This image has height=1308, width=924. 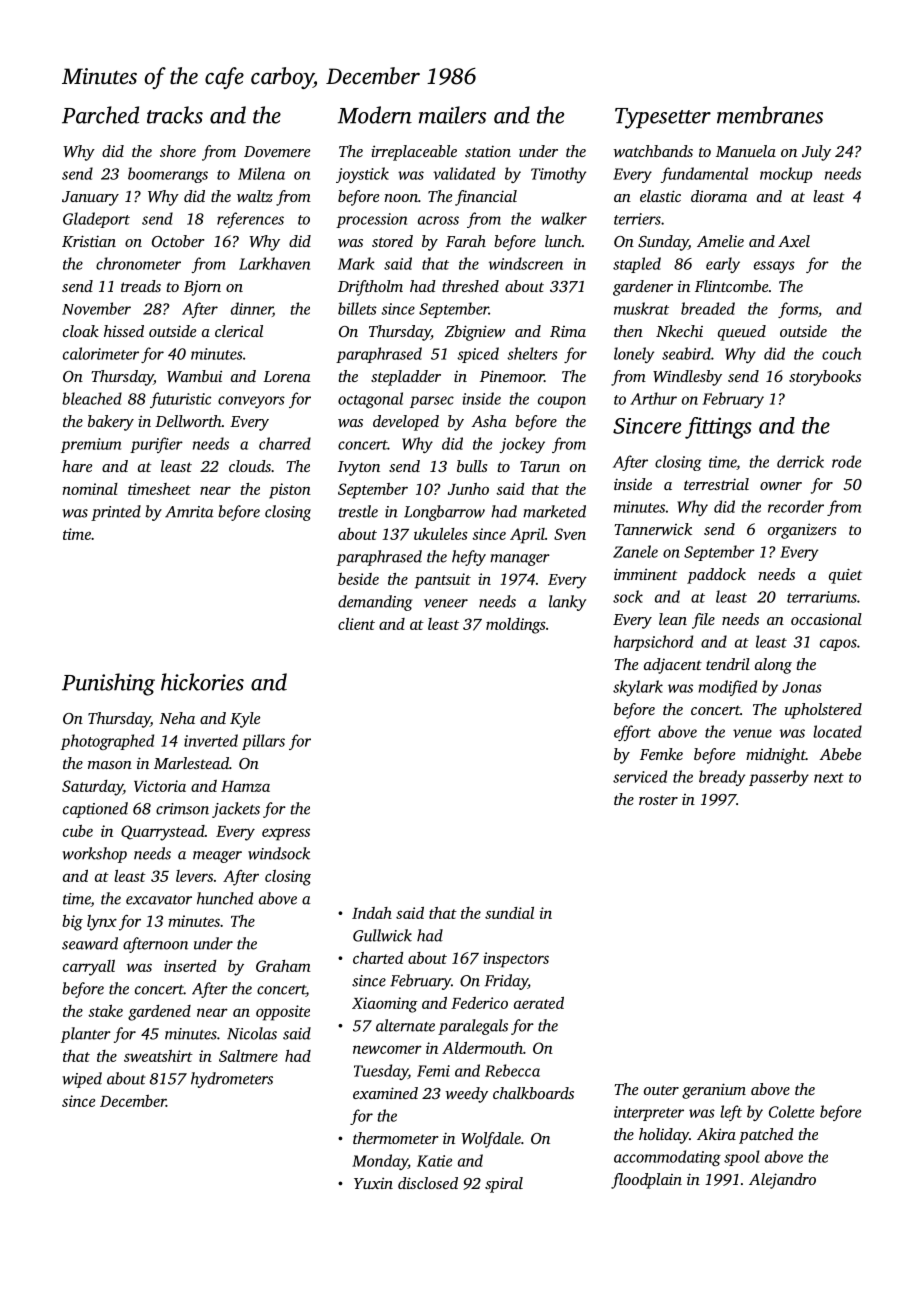 I want to click on January, so click(x=90, y=198).
